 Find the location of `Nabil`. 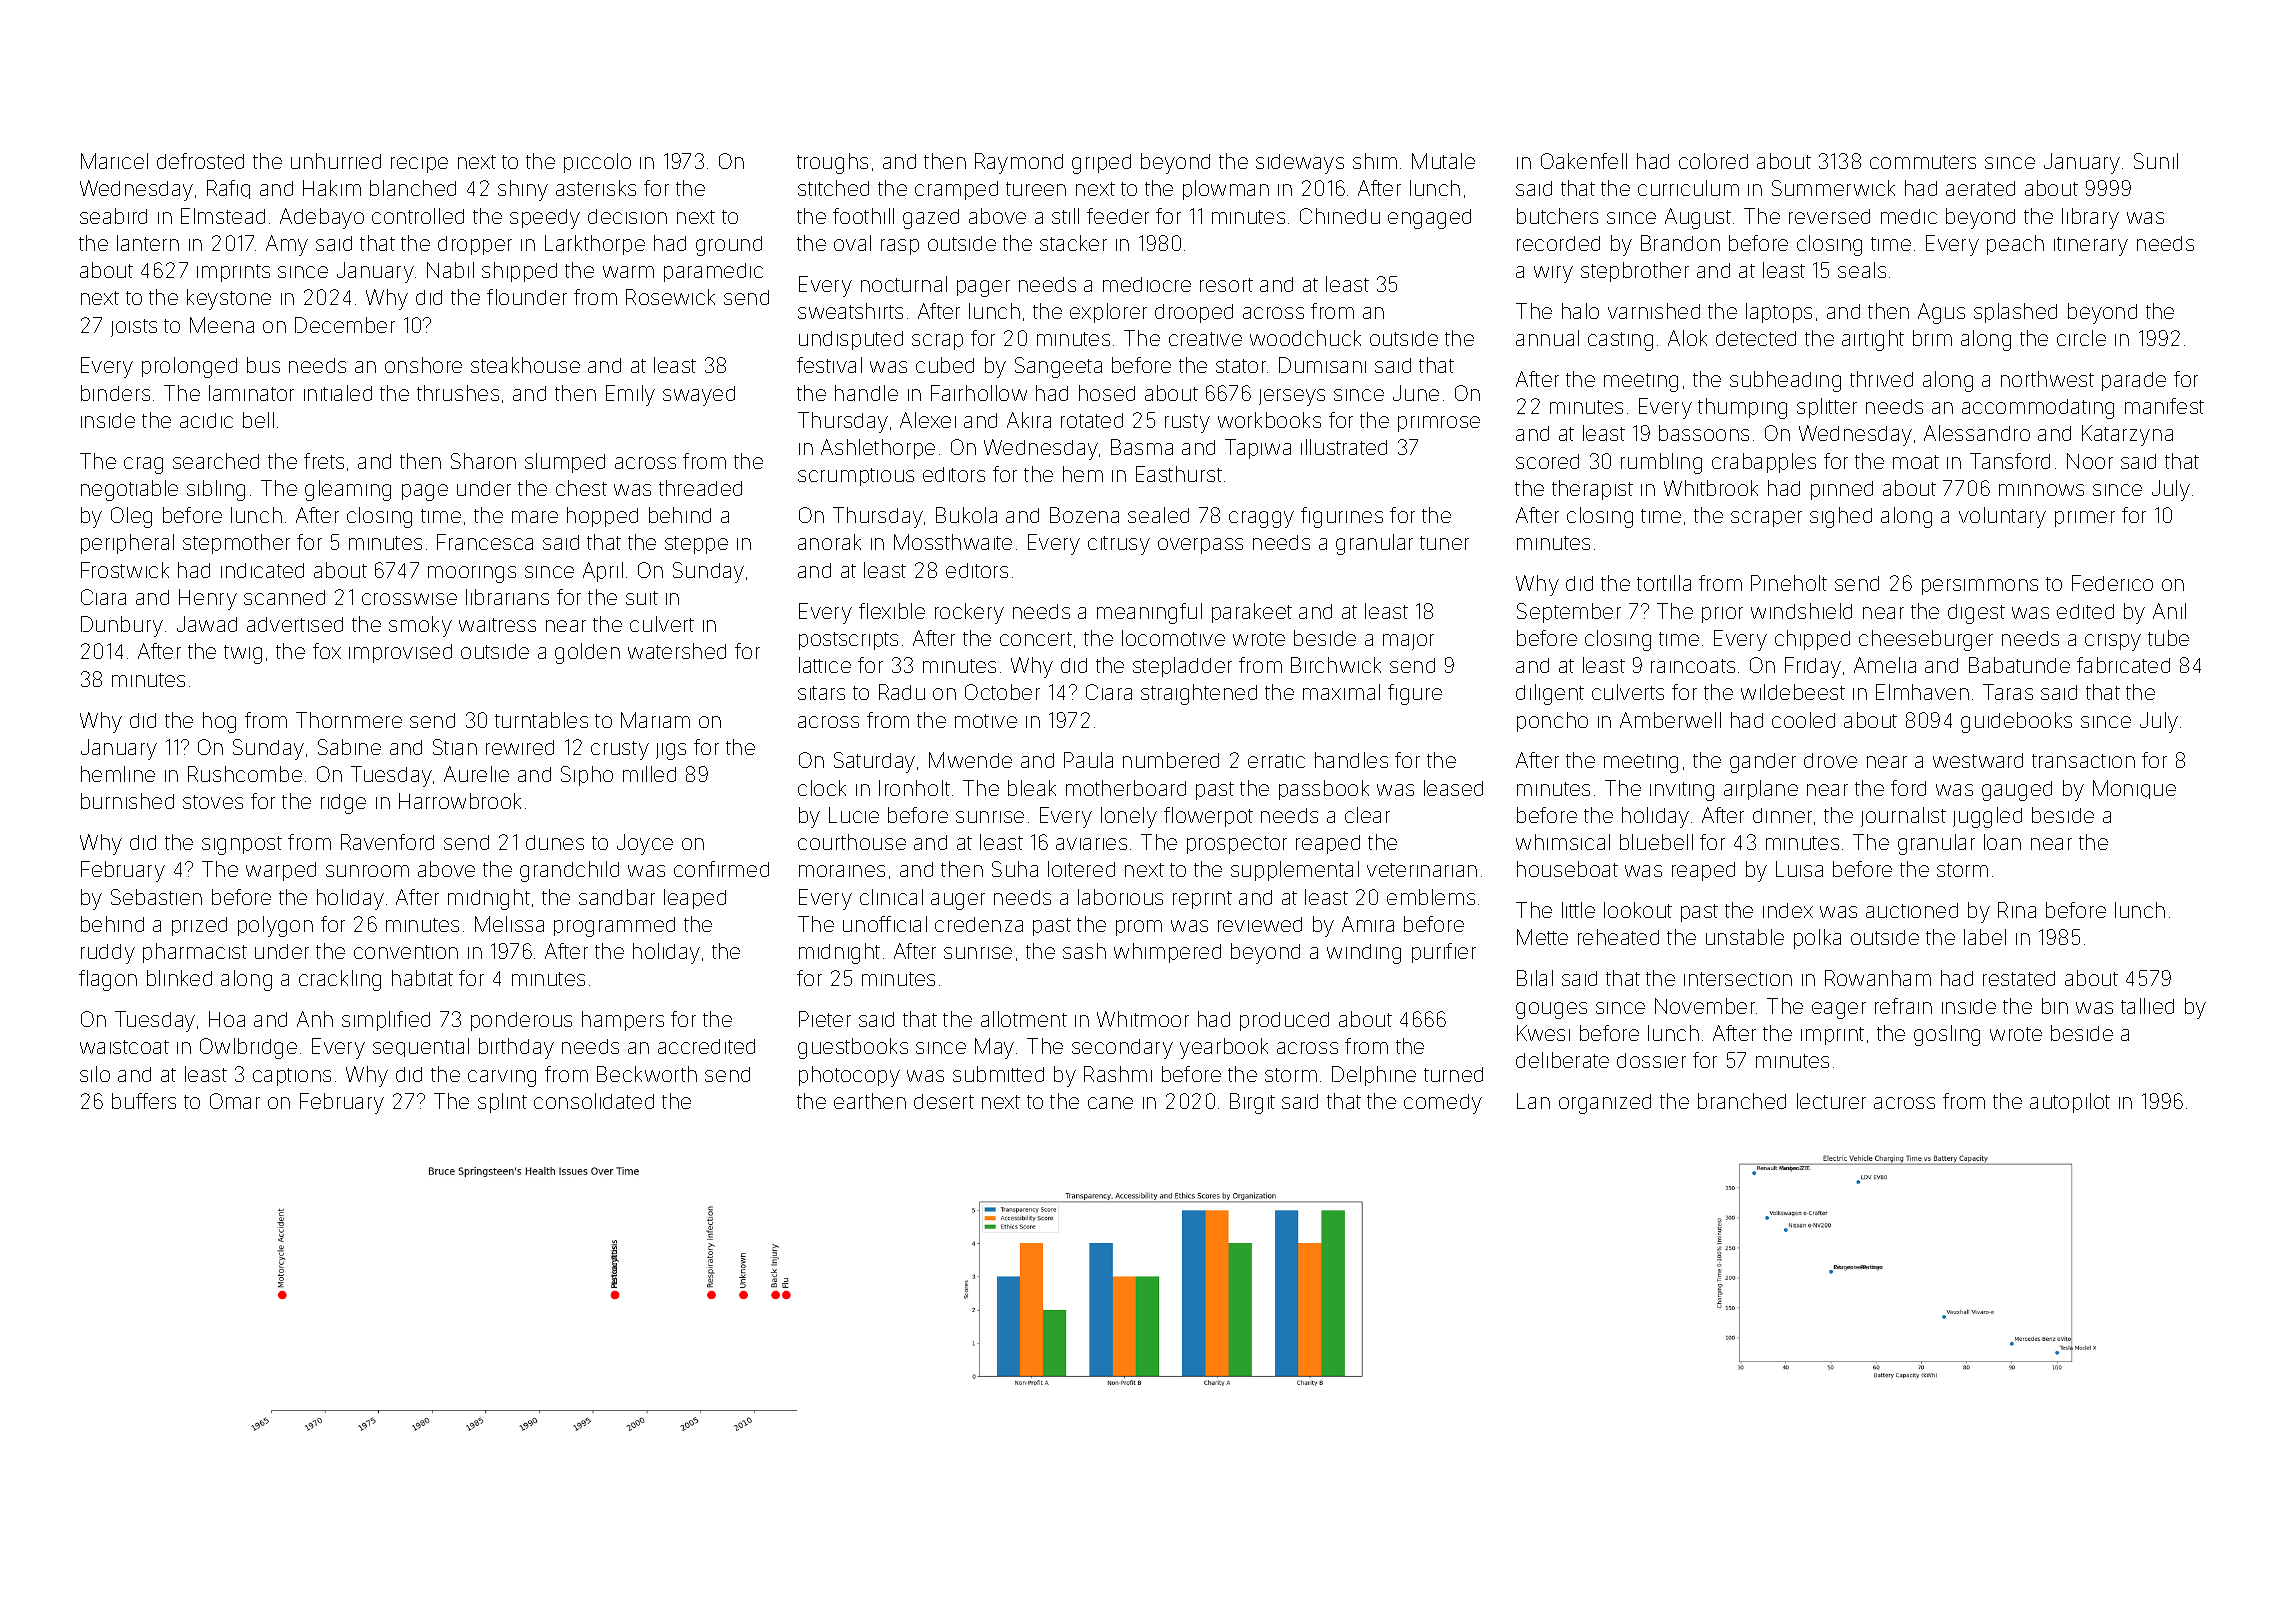

Nabil is located at coordinates (450, 270).
